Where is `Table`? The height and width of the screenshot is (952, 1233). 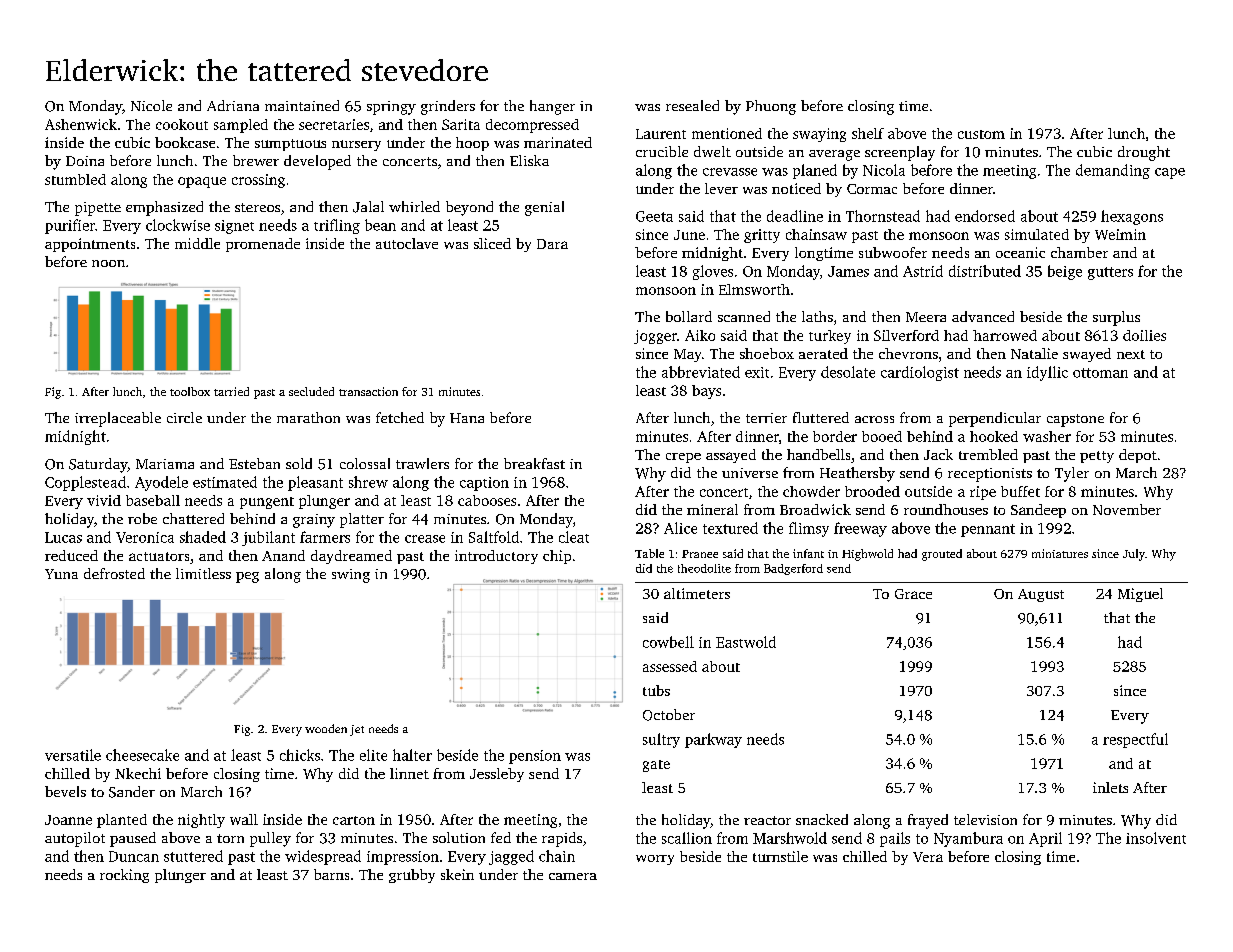 Table is located at coordinates (649, 553).
